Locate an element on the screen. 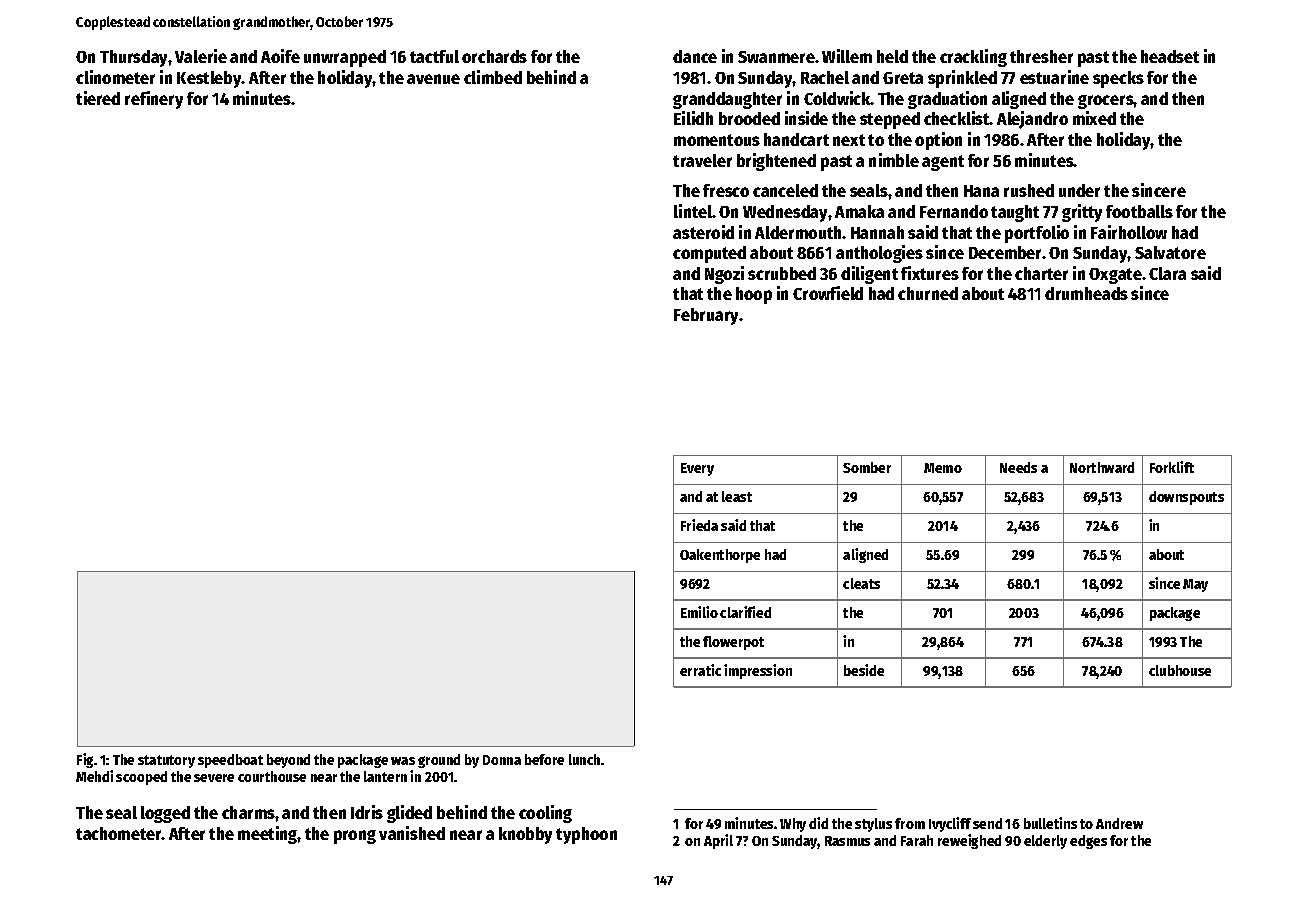 Image resolution: width=1308 pixels, height=924 pixels. cleats is located at coordinates (861, 583).
